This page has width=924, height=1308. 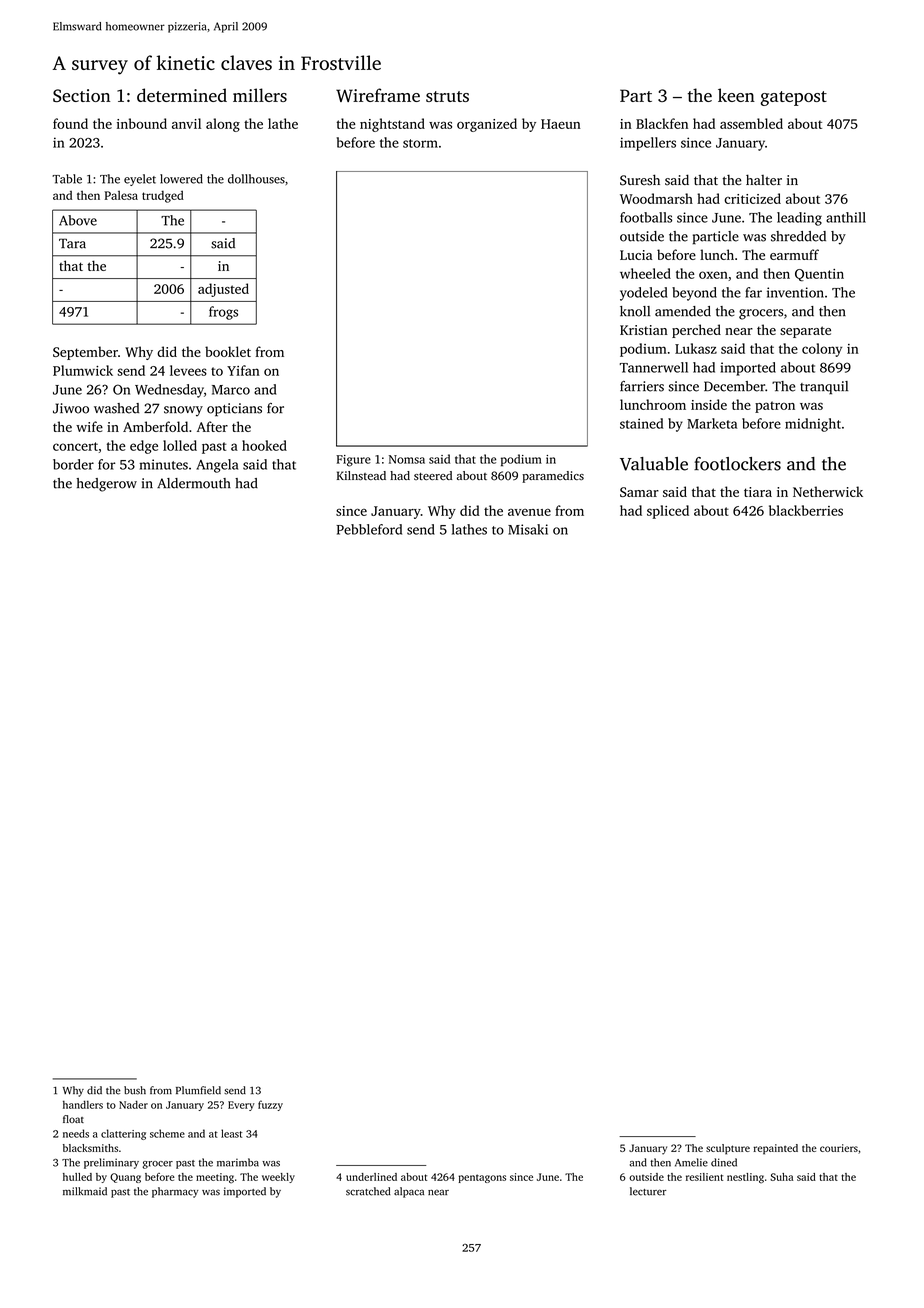 What do you see at coordinates (799, 219) in the page?
I see `leading` at bounding box center [799, 219].
